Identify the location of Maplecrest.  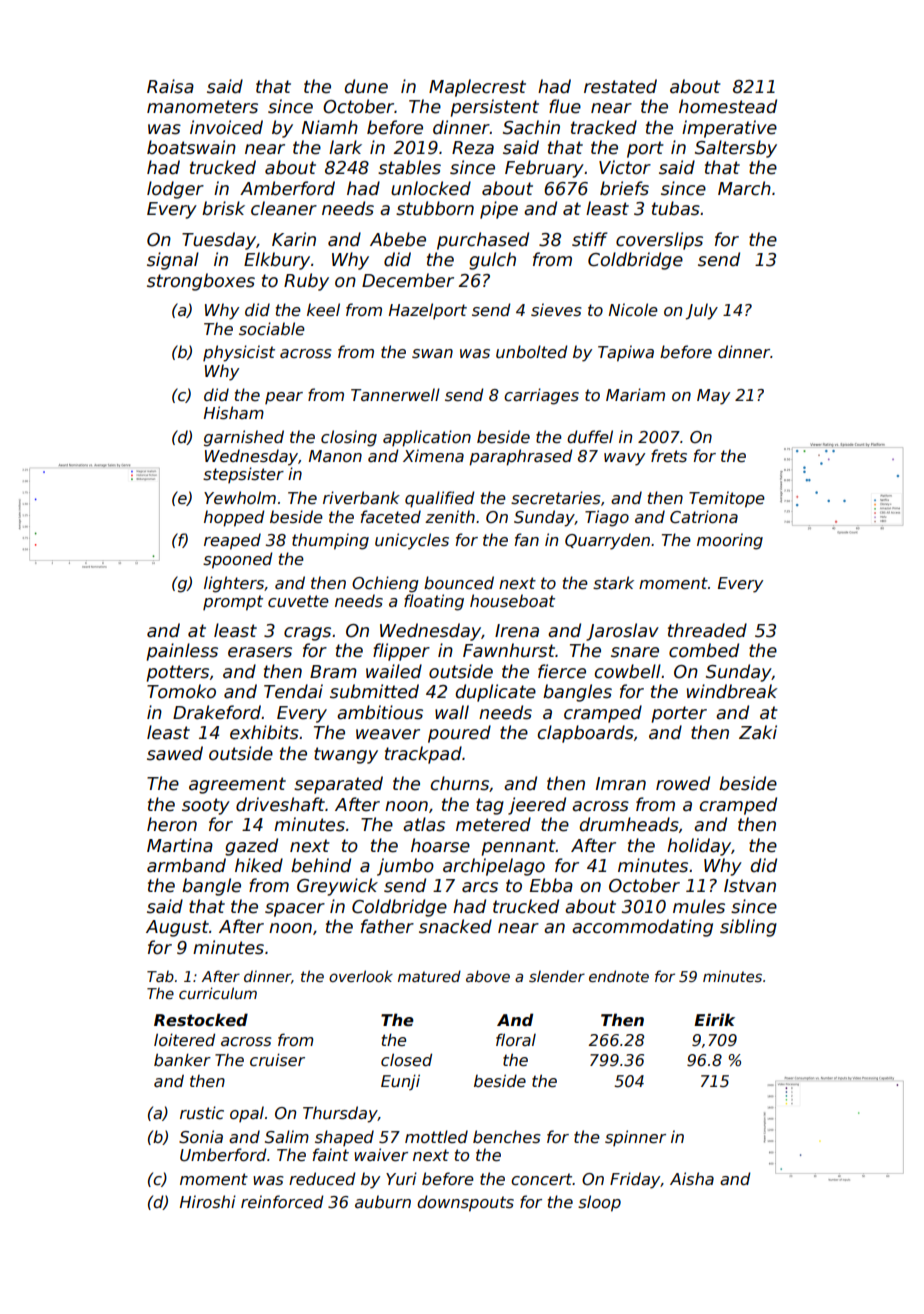
(477, 88).
